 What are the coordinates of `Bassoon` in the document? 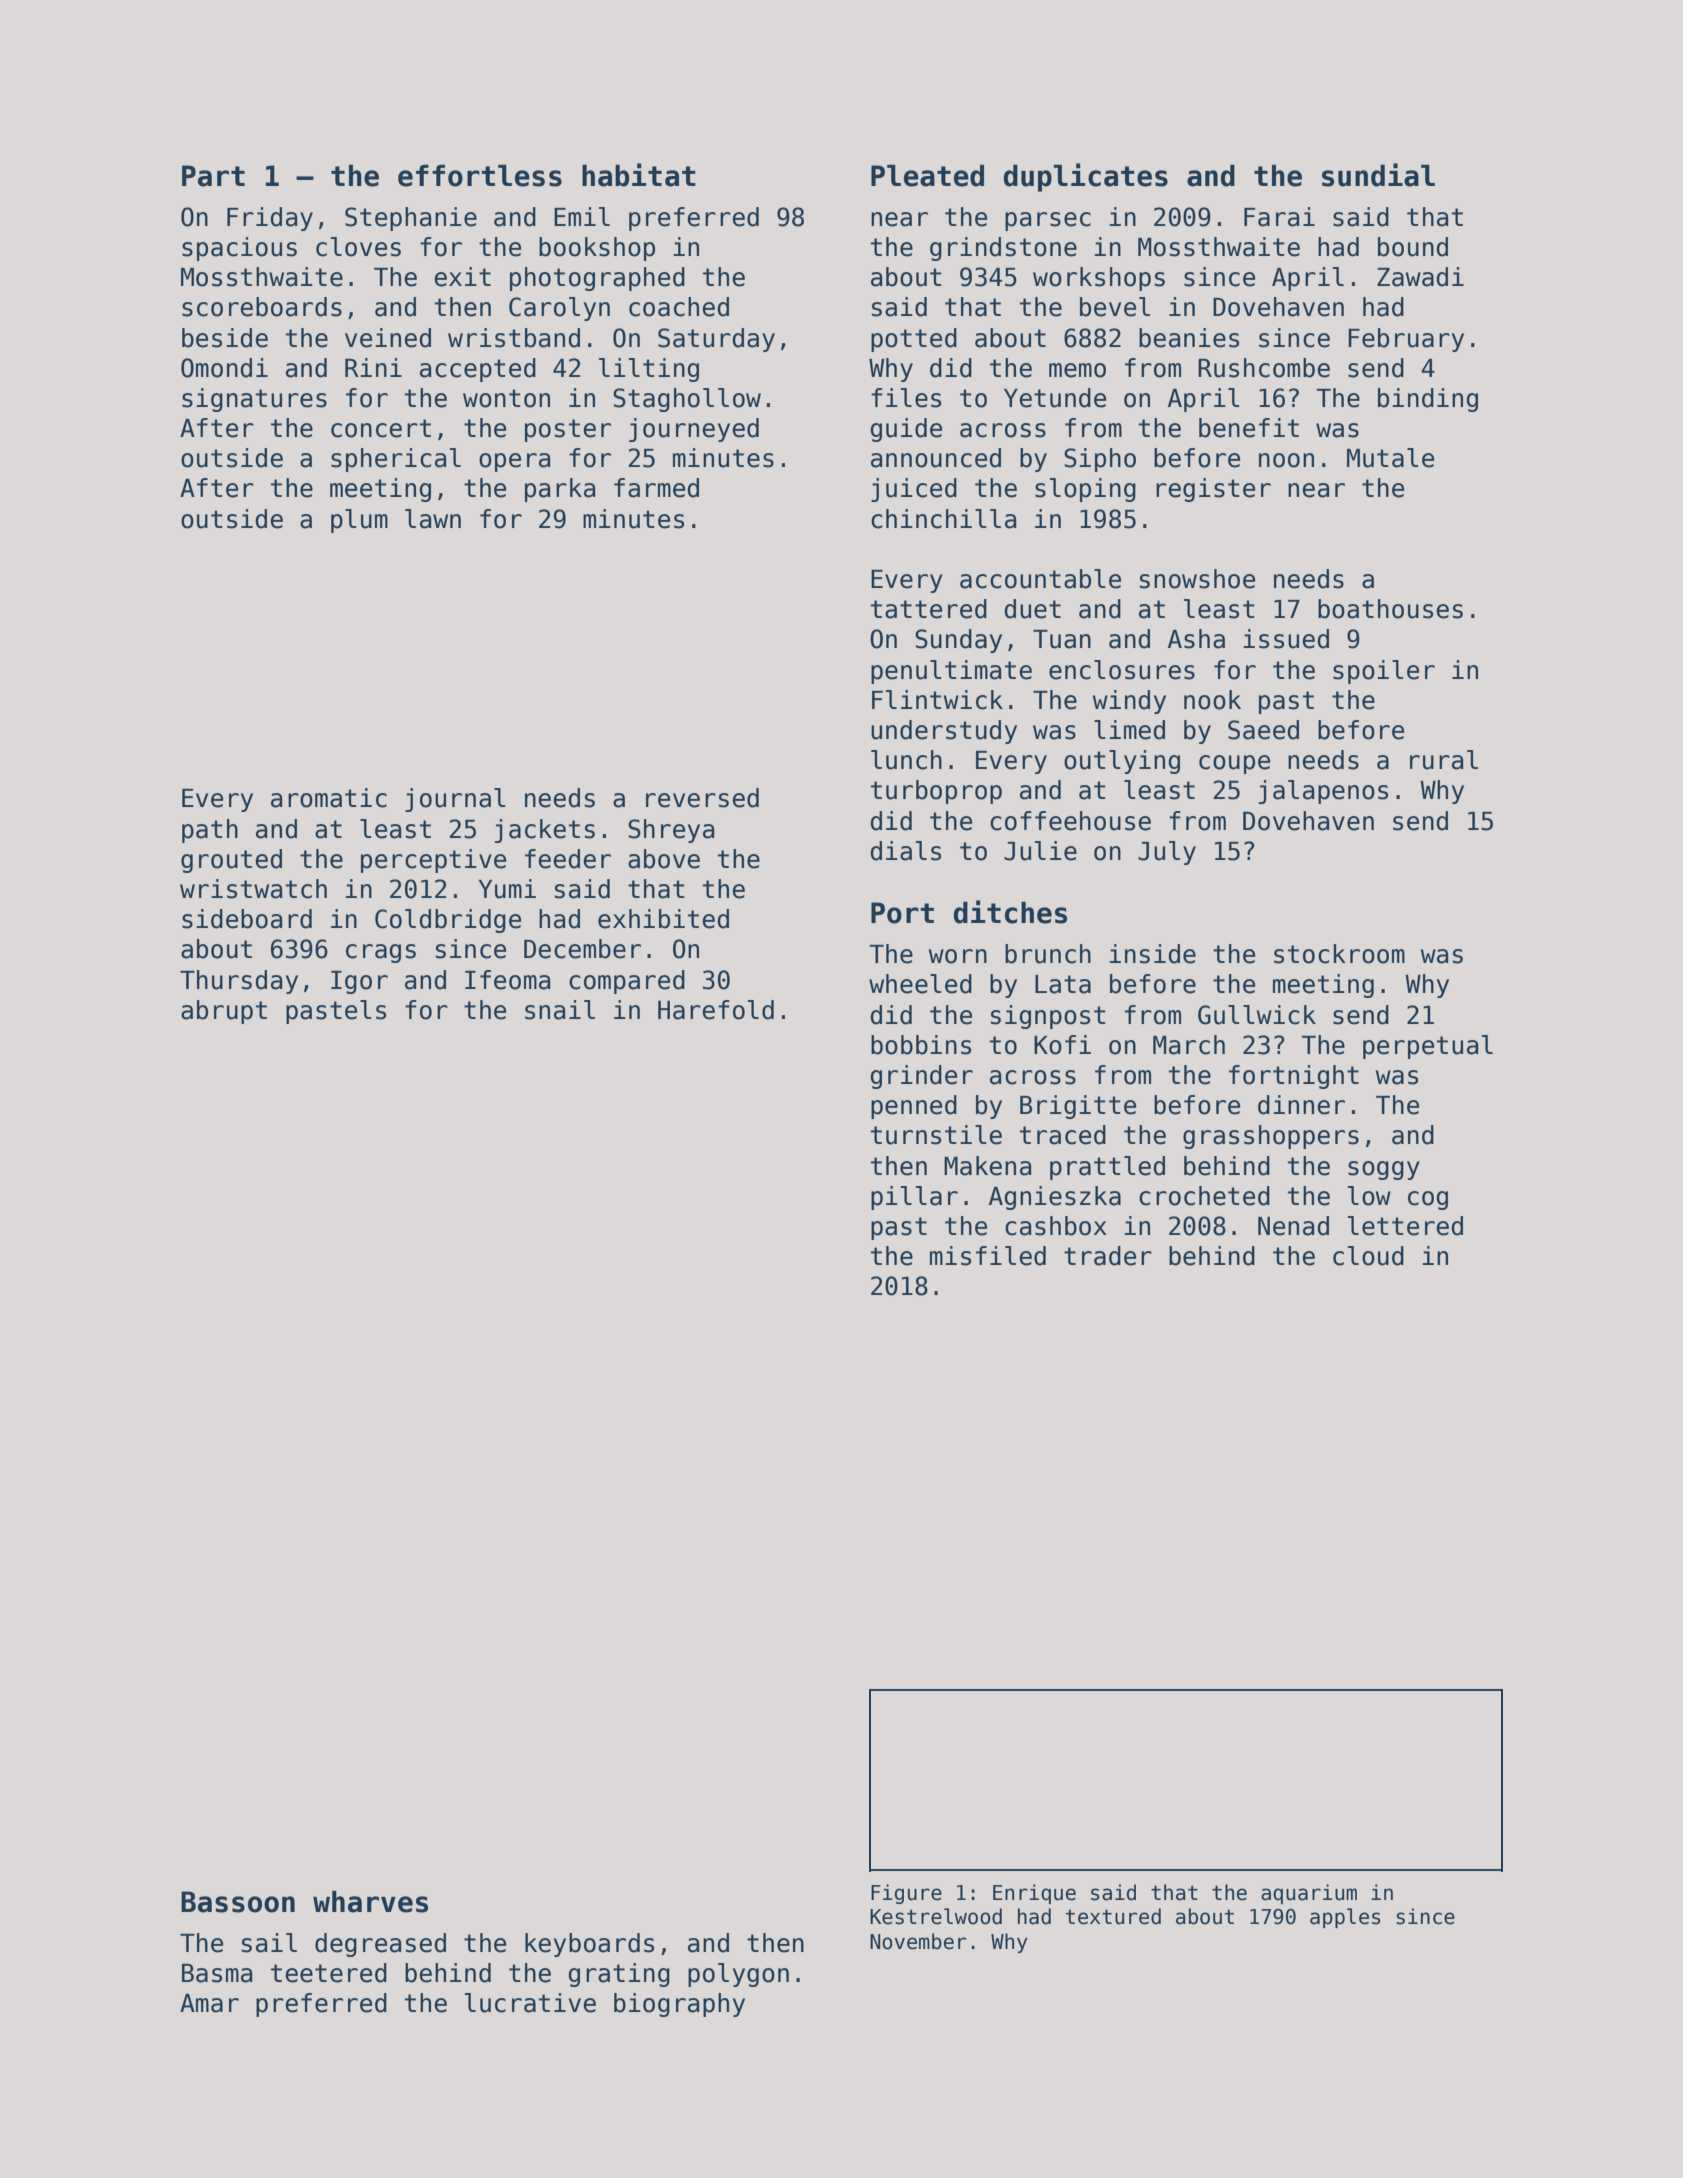 It's located at (238, 1902).
